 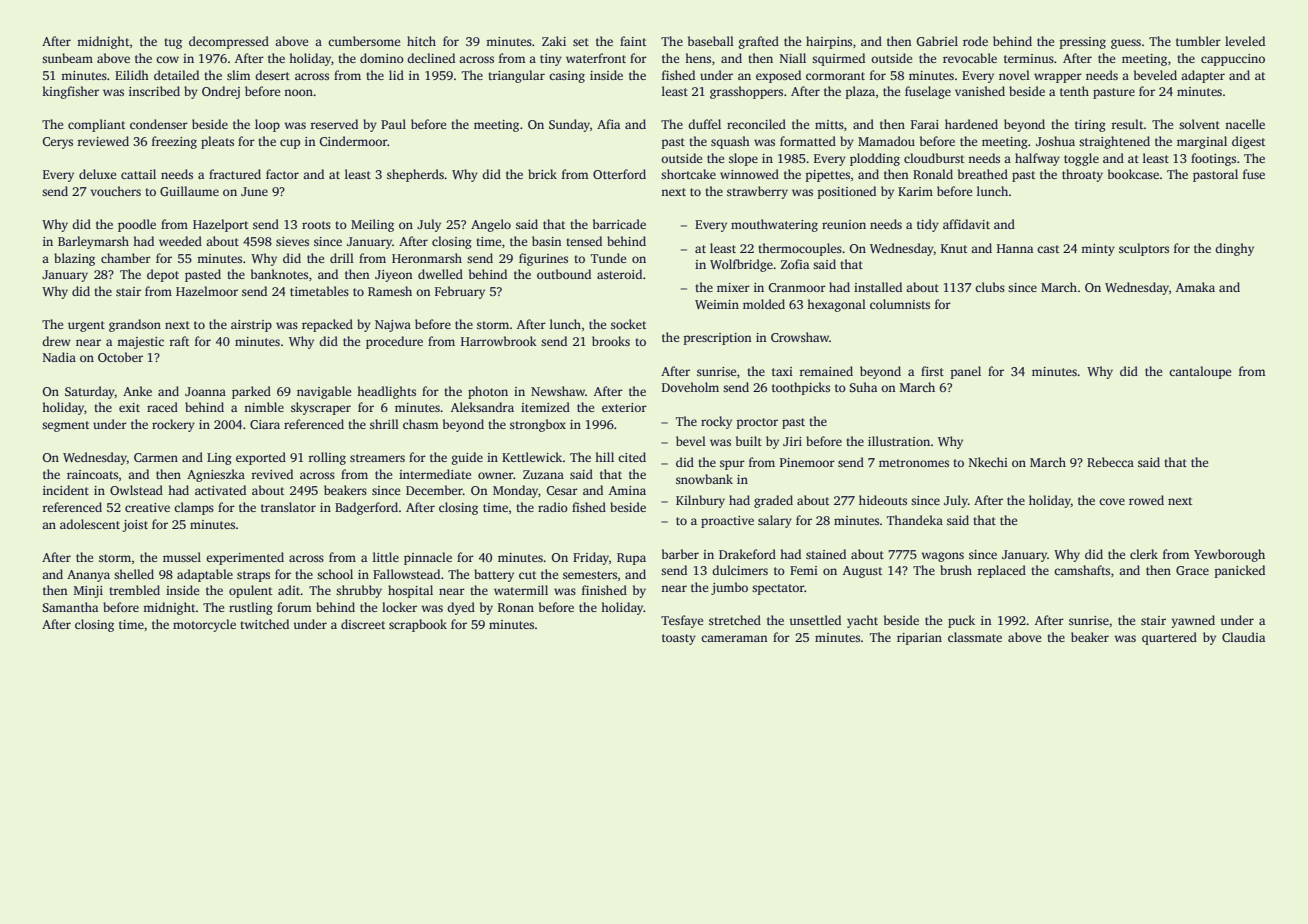 I want to click on Ananya, so click(x=88, y=576).
